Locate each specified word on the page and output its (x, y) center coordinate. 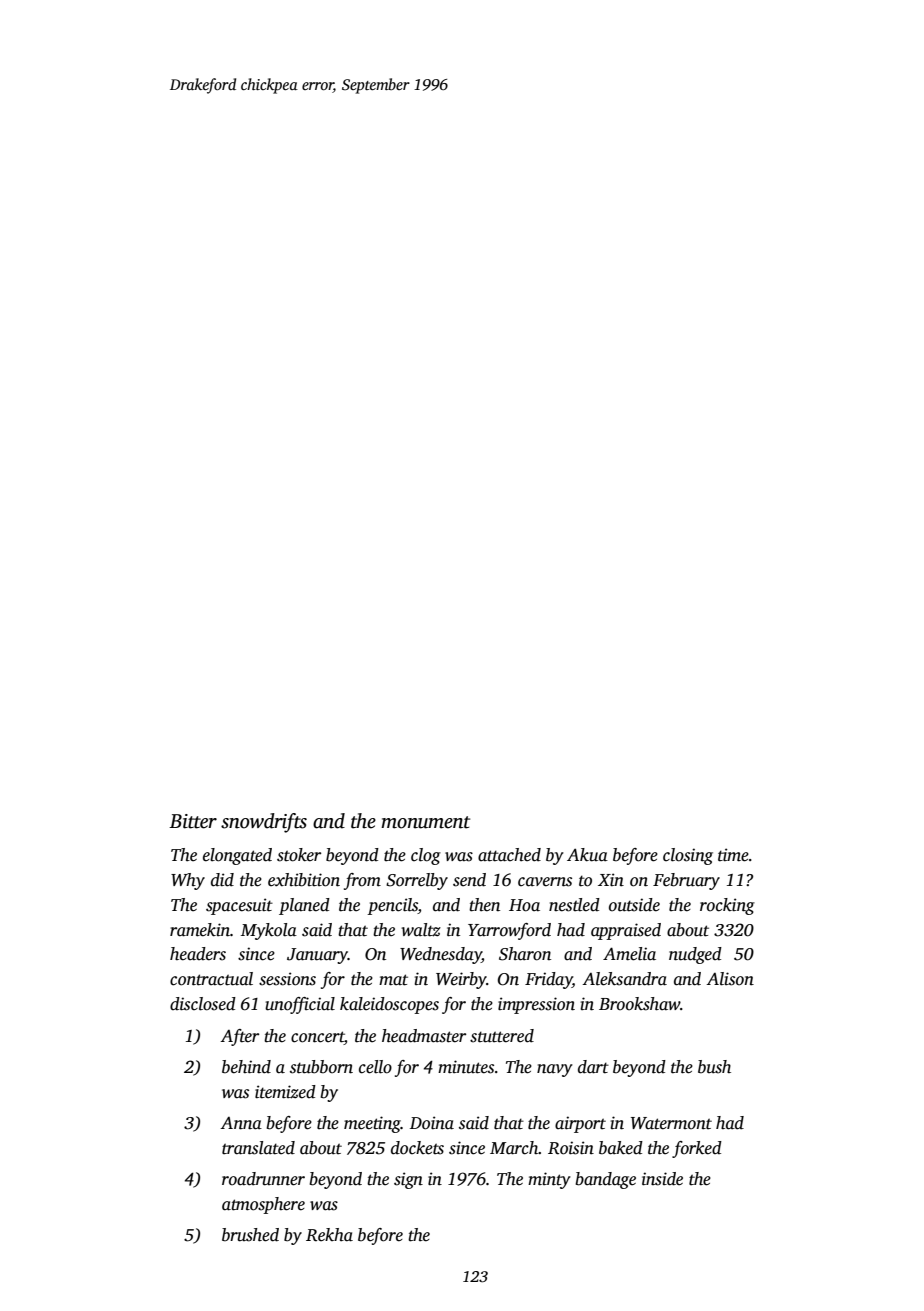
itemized (285, 1092)
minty (549, 1180)
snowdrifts (264, 823)
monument (425, 822)
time (733, 855)
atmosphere (263, 1205)
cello (375, 1067)
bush (714, 1067)
